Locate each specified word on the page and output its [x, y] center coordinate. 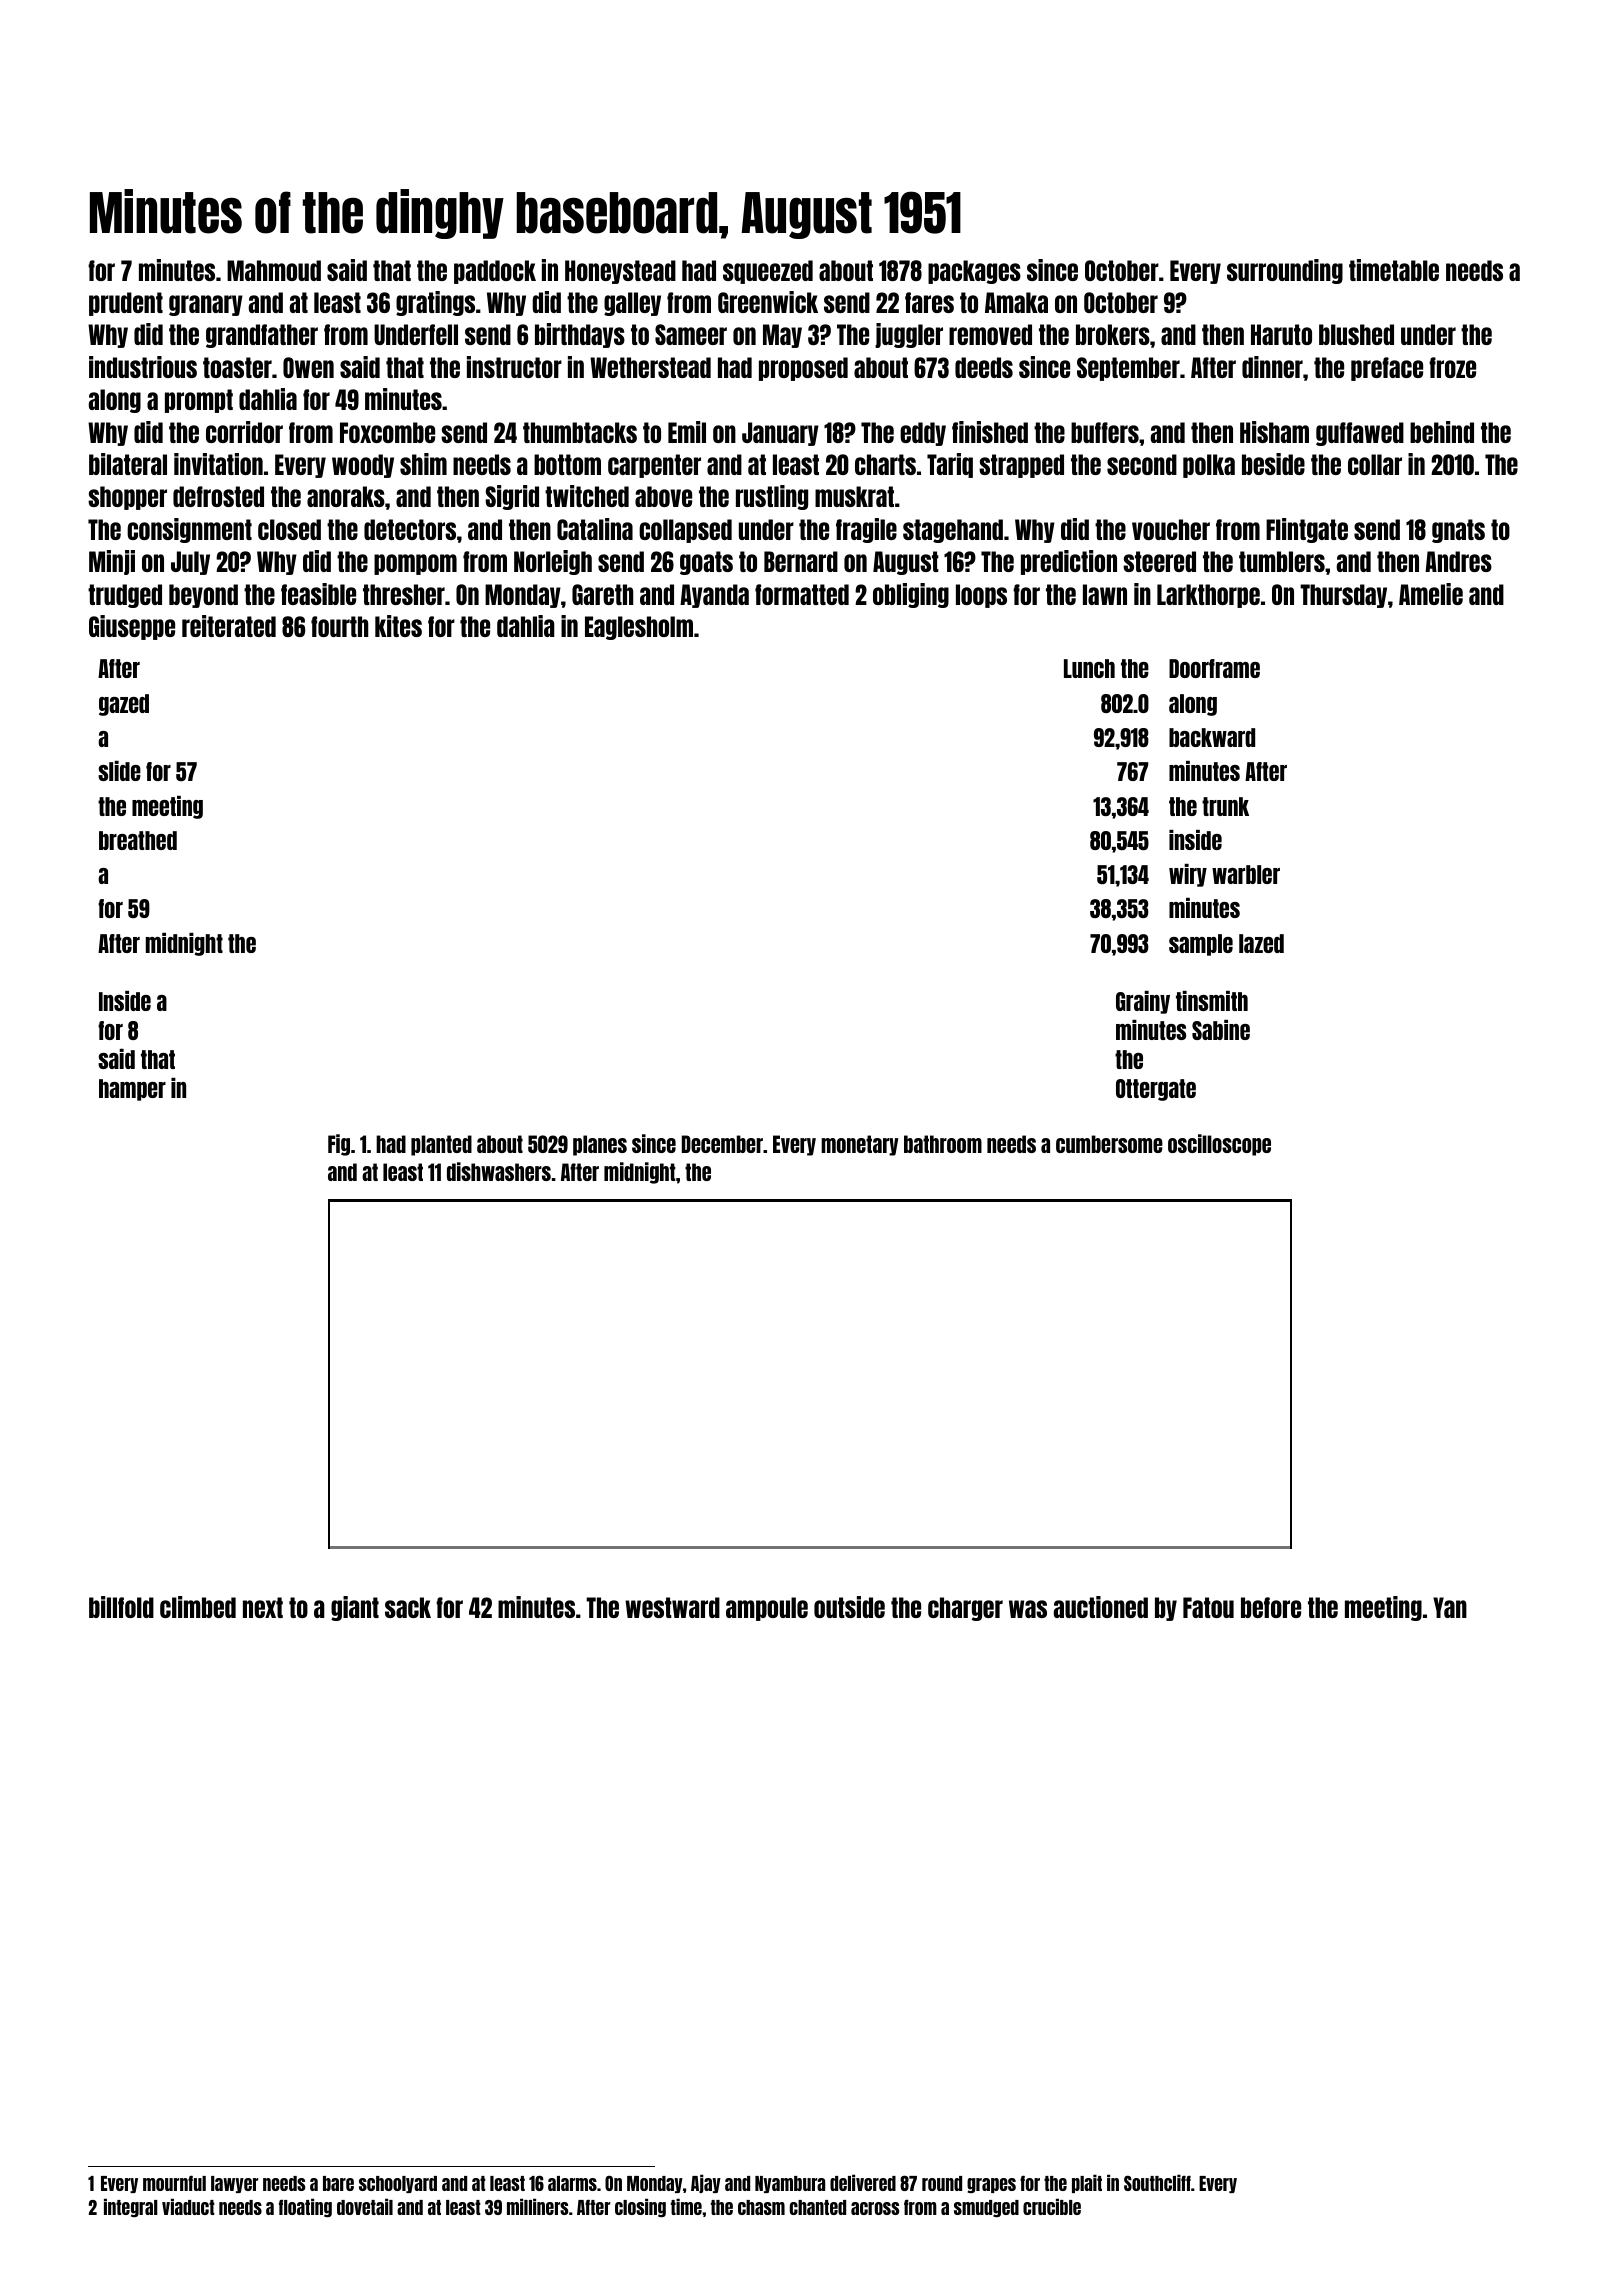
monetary [859, 1145]
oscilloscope [1219, 1145]
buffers [1105, 432]
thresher [404, 594]
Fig [339, 1145]
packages [974, 272]
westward [672, 1607]
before [1271, 1607]
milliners [538, 2206]
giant [355, 1608]
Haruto [1281, 334]
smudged [986, 2208]
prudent [126, 304]
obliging [911, 595]
